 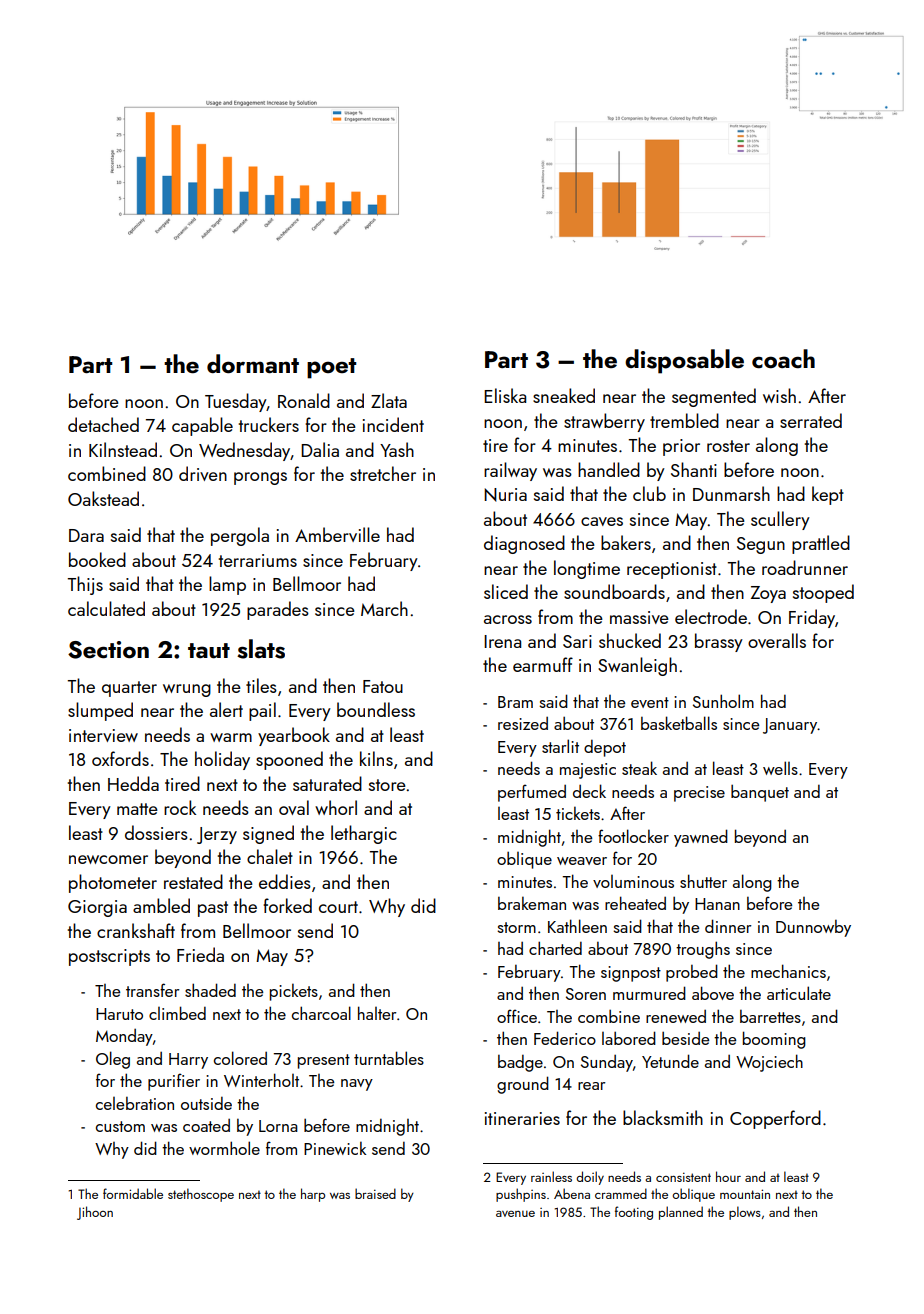 What do you see at coordinates (253, 363) in the screenshot?
I see `dormant` at bounding box center [253, 363].
